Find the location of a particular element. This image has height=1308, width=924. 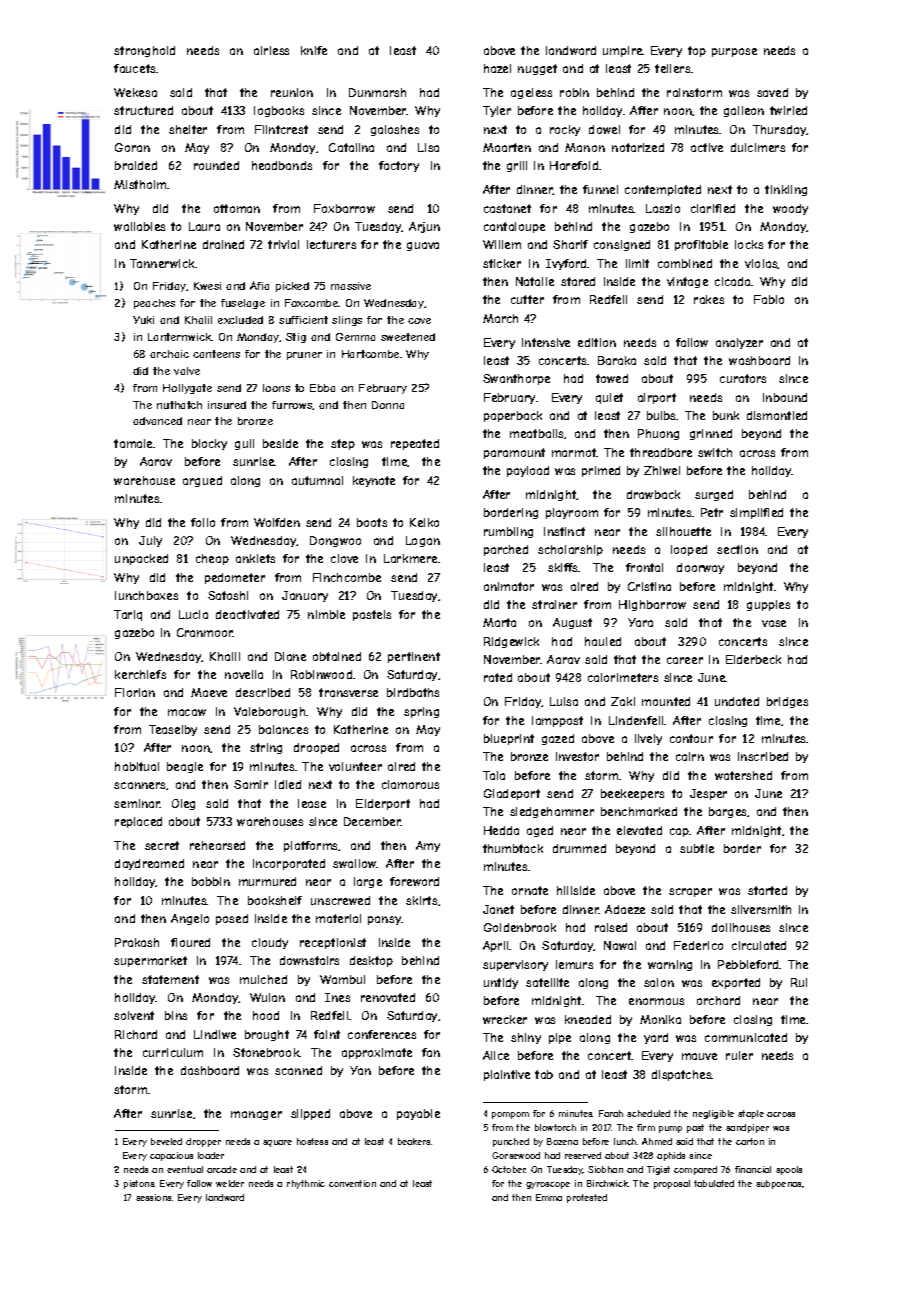

shelter is located at coordinates (188, 129).
